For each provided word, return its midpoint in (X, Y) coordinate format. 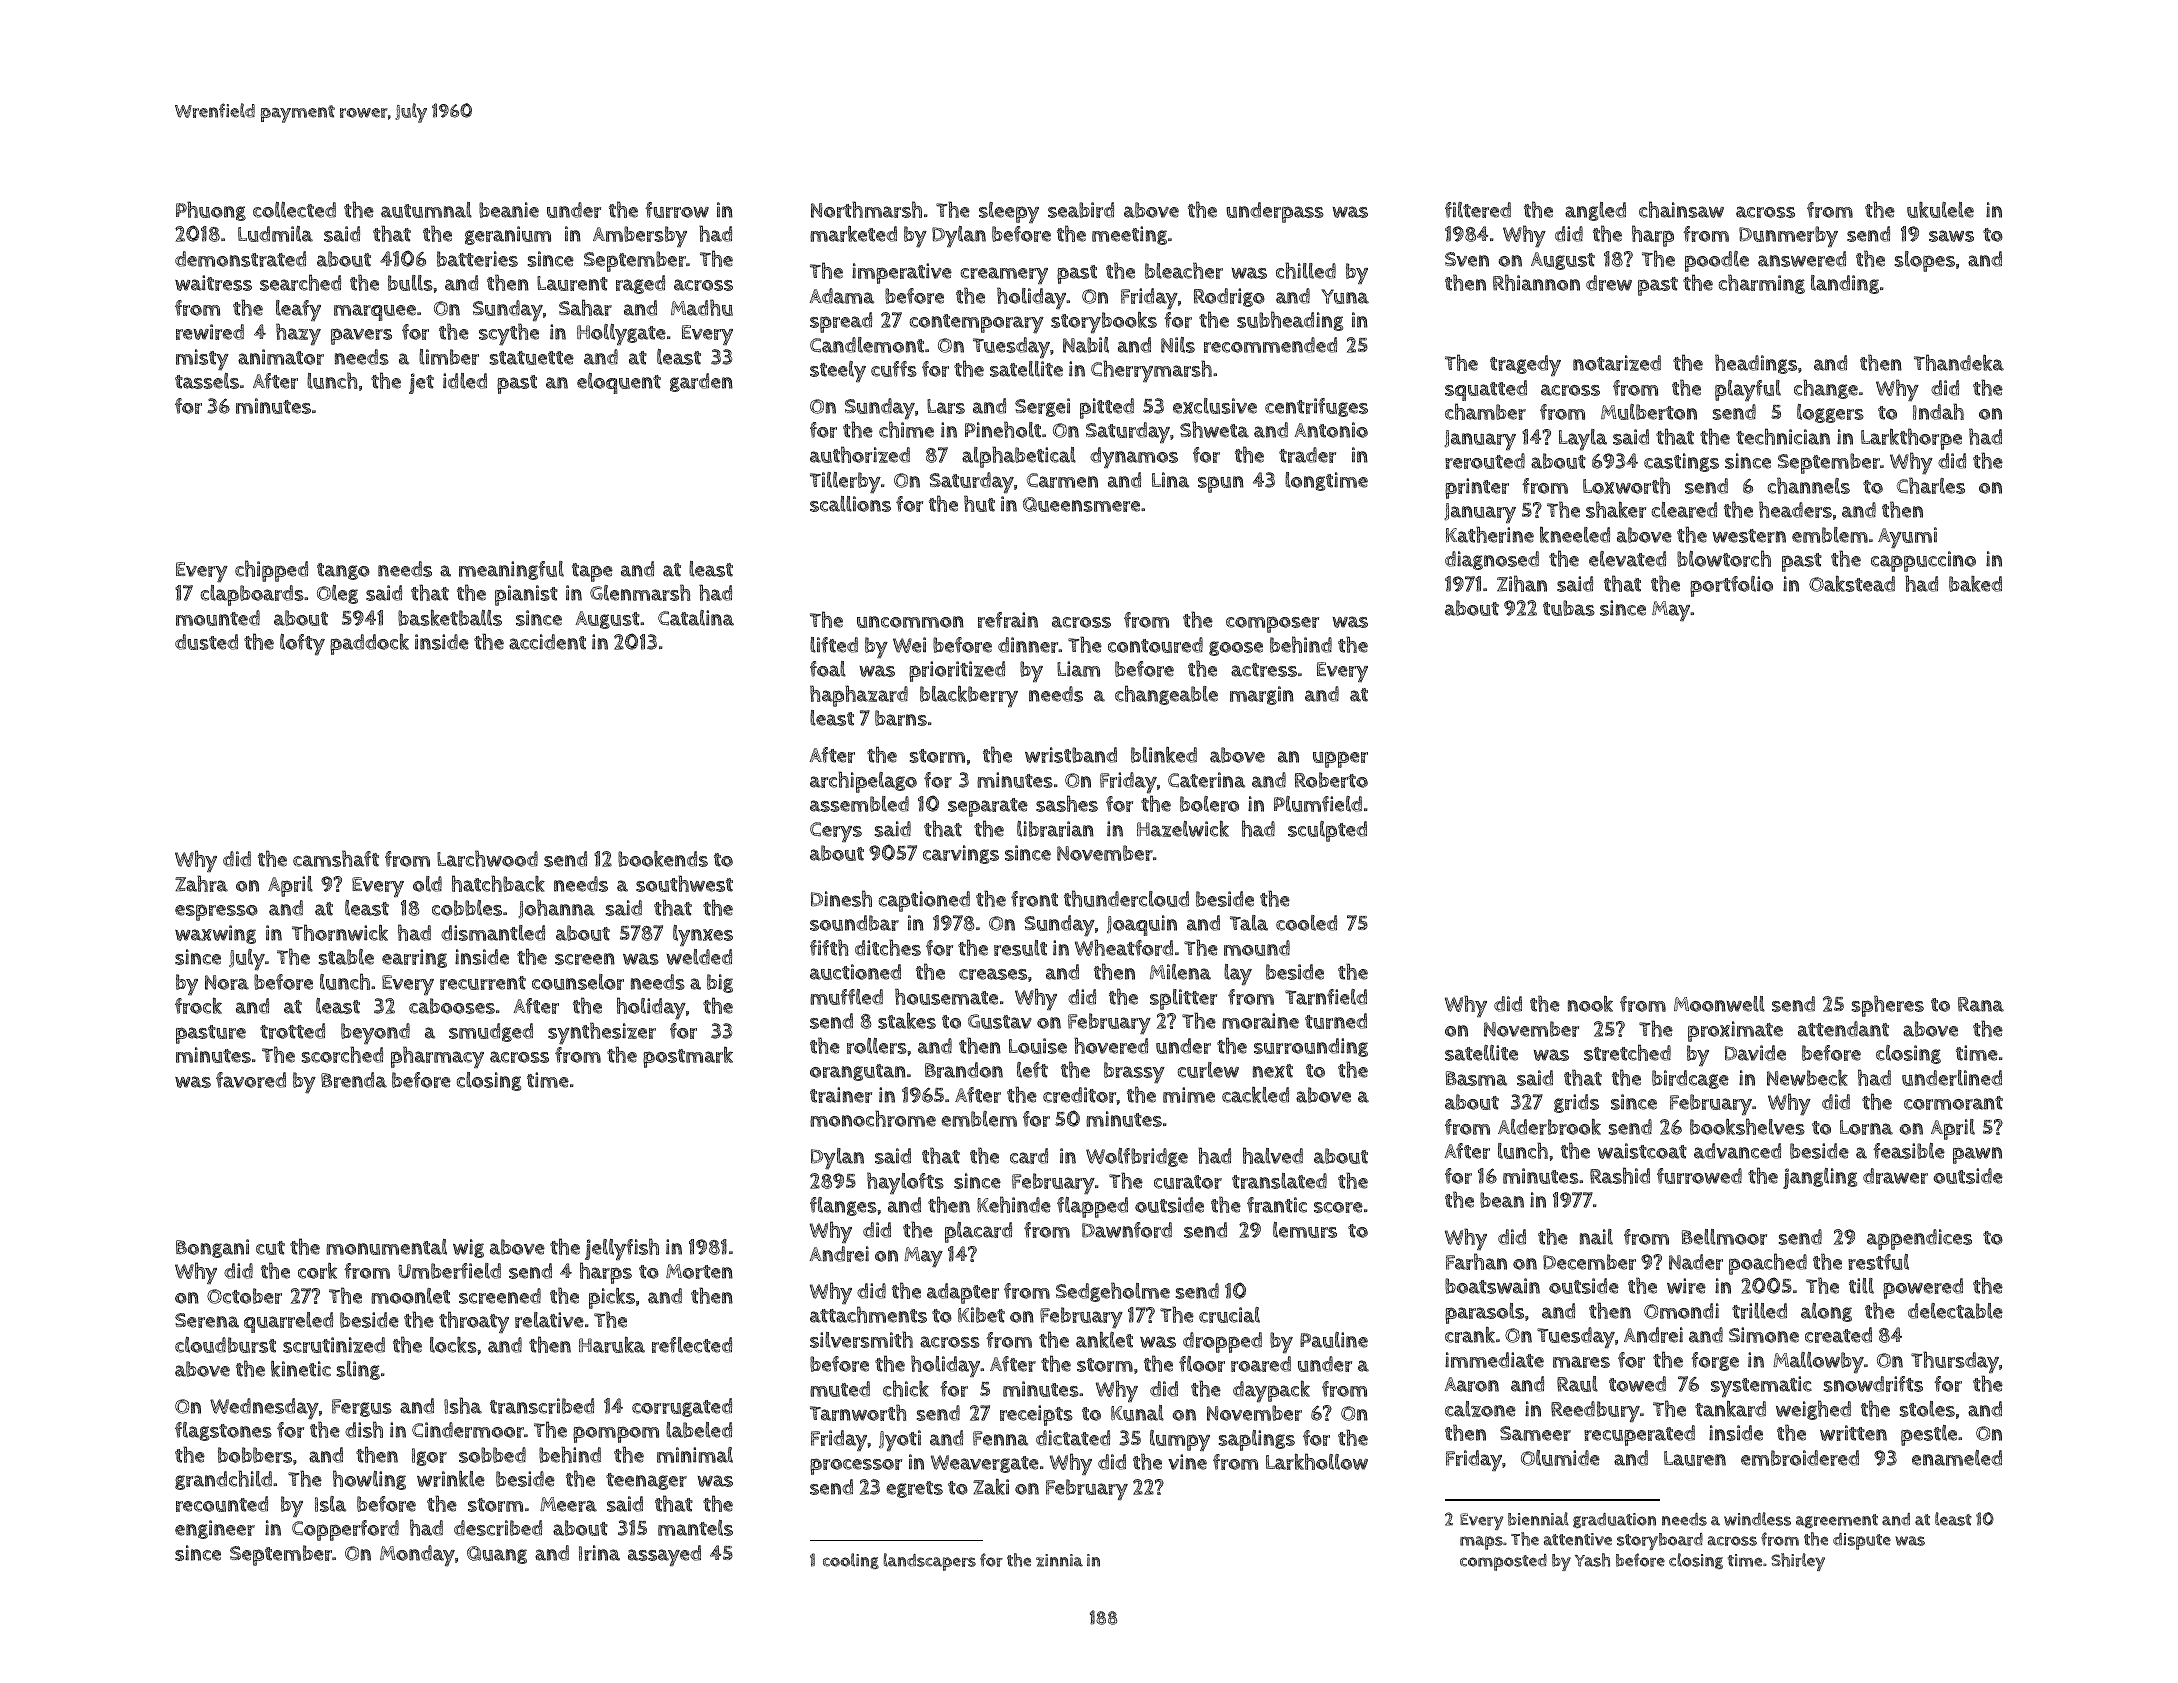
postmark (688, 1057)
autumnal (426, 210)
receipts (1036, 1415)
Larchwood (487, 858)
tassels (207, 381)
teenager (646, 1481)
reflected (692, 1345)
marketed (853, 234)
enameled (1957, 1458)
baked (1975, 583)
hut (979, 503)
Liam (1078, 669)
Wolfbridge (1137, 1157)
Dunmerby (1788, 236)
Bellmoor (1724, 1237)
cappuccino (1923, 561)
